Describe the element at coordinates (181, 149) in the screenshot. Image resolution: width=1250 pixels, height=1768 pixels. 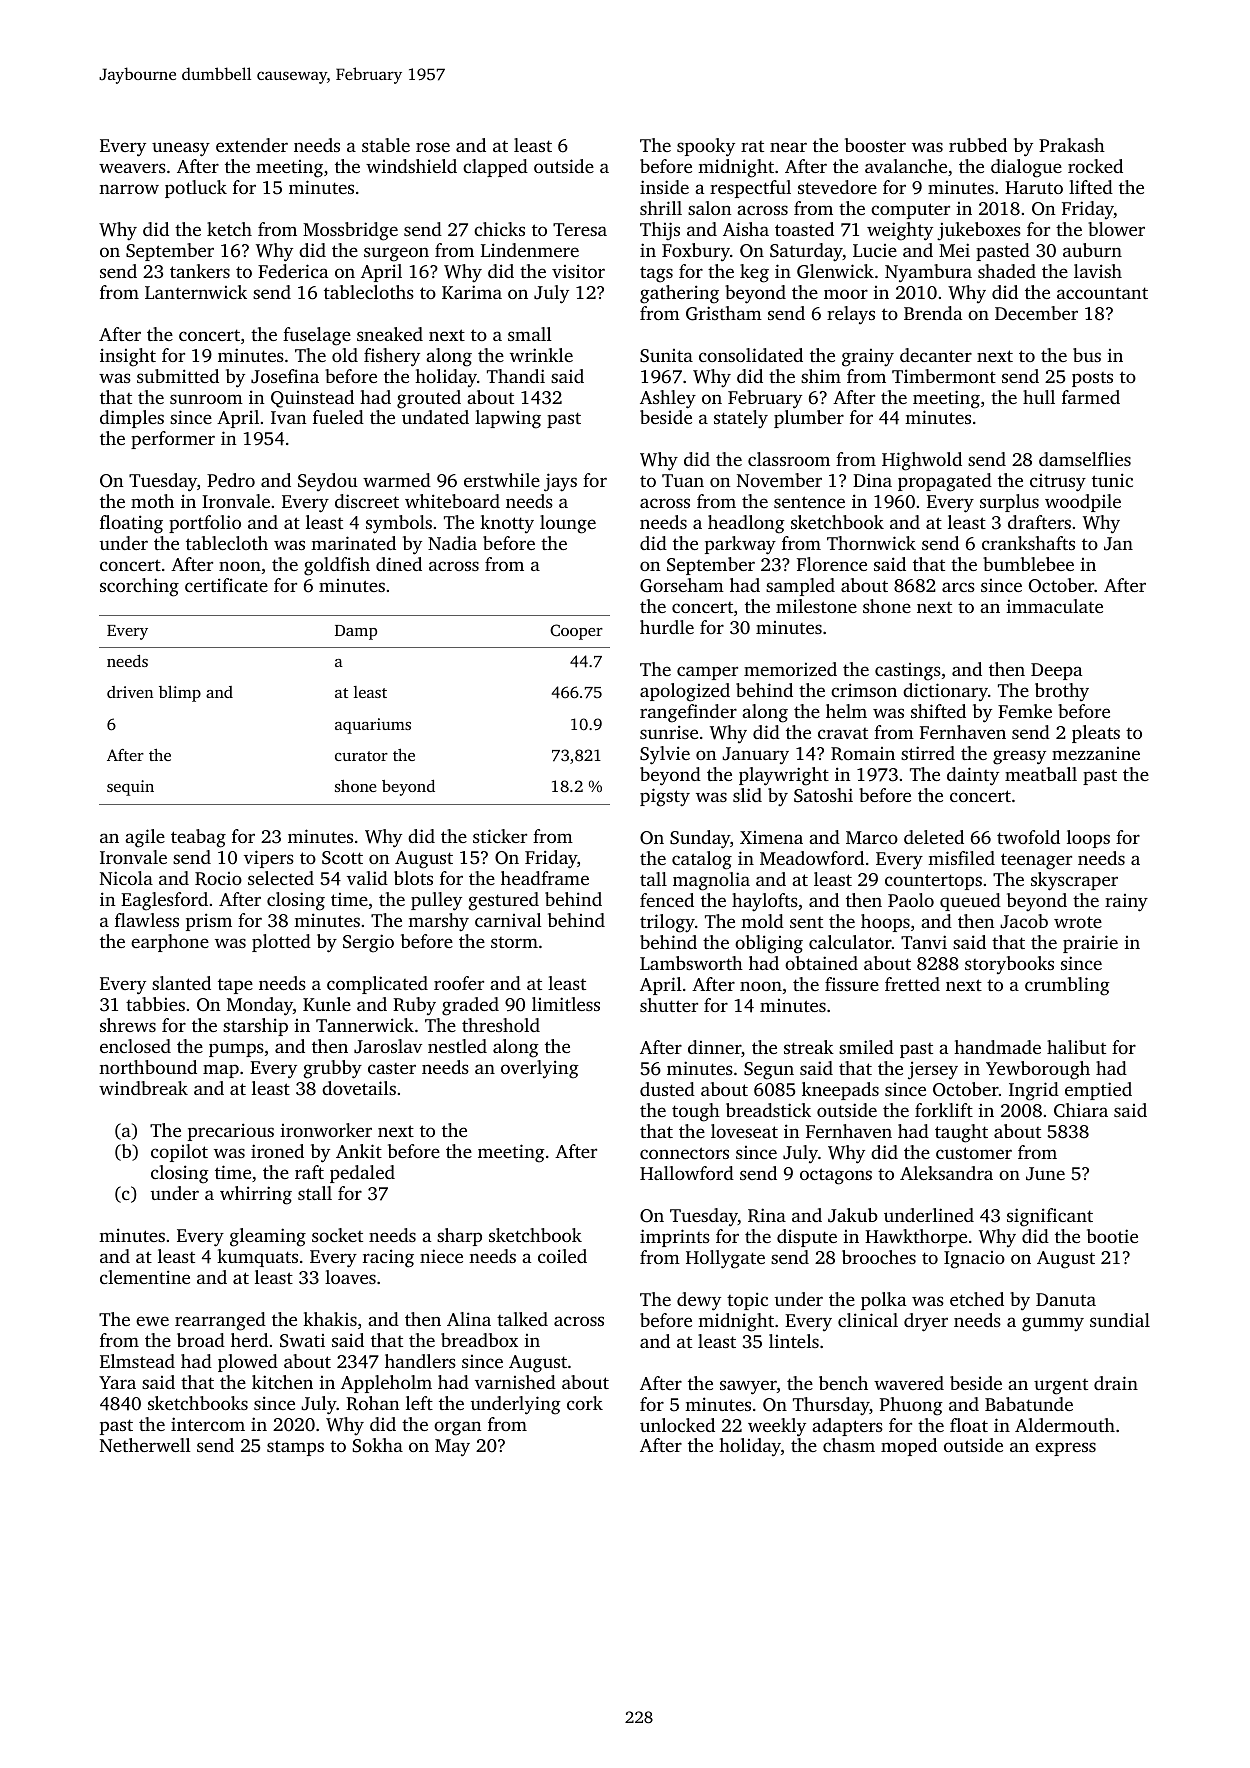
I see `uneasy` at that location.
